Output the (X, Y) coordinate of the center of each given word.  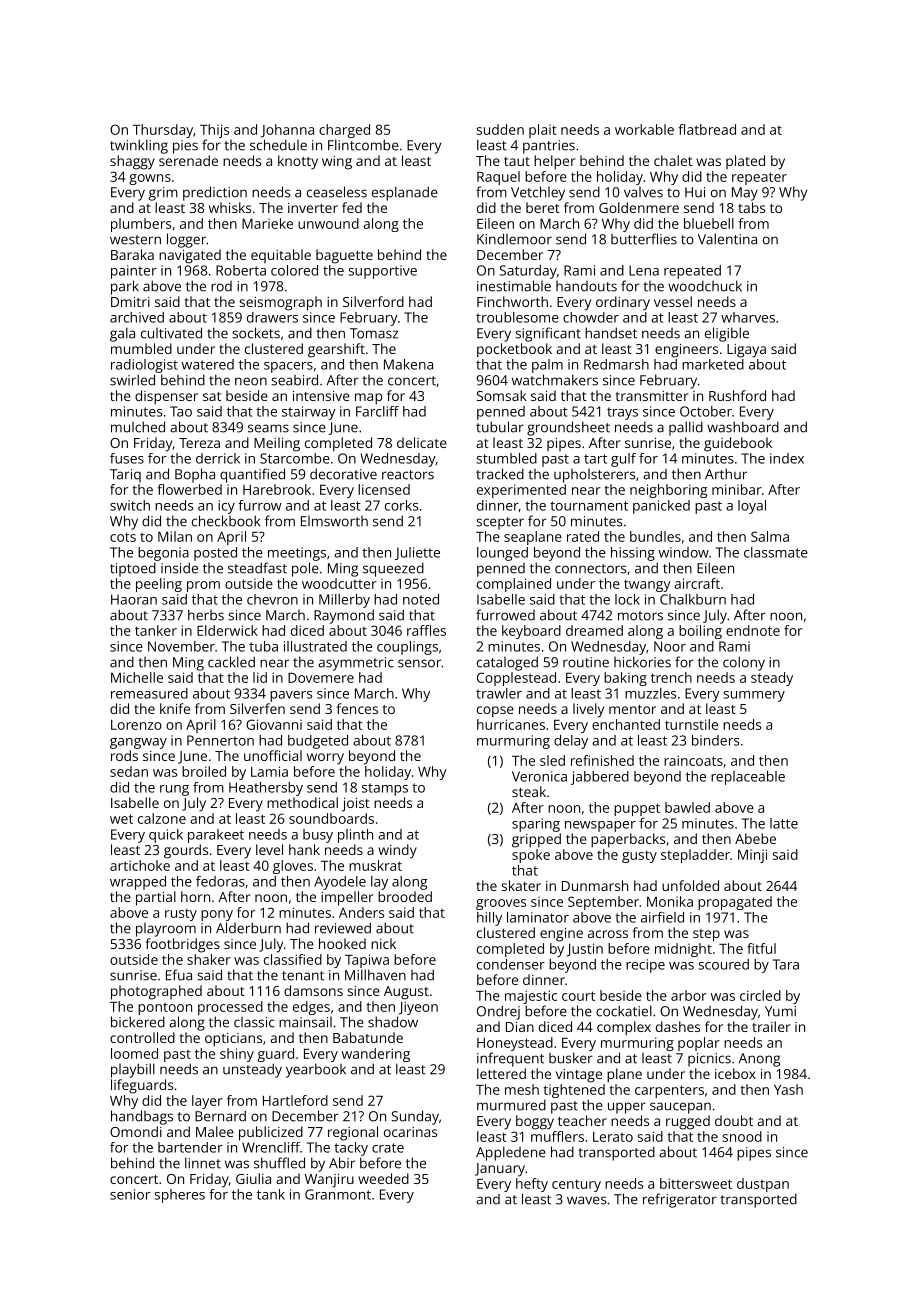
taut (517, 161)
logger (186, 240)
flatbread (707, 129)
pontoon (165, 1009)
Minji (752, 856)
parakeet (216, 836)
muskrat (375, 865)
